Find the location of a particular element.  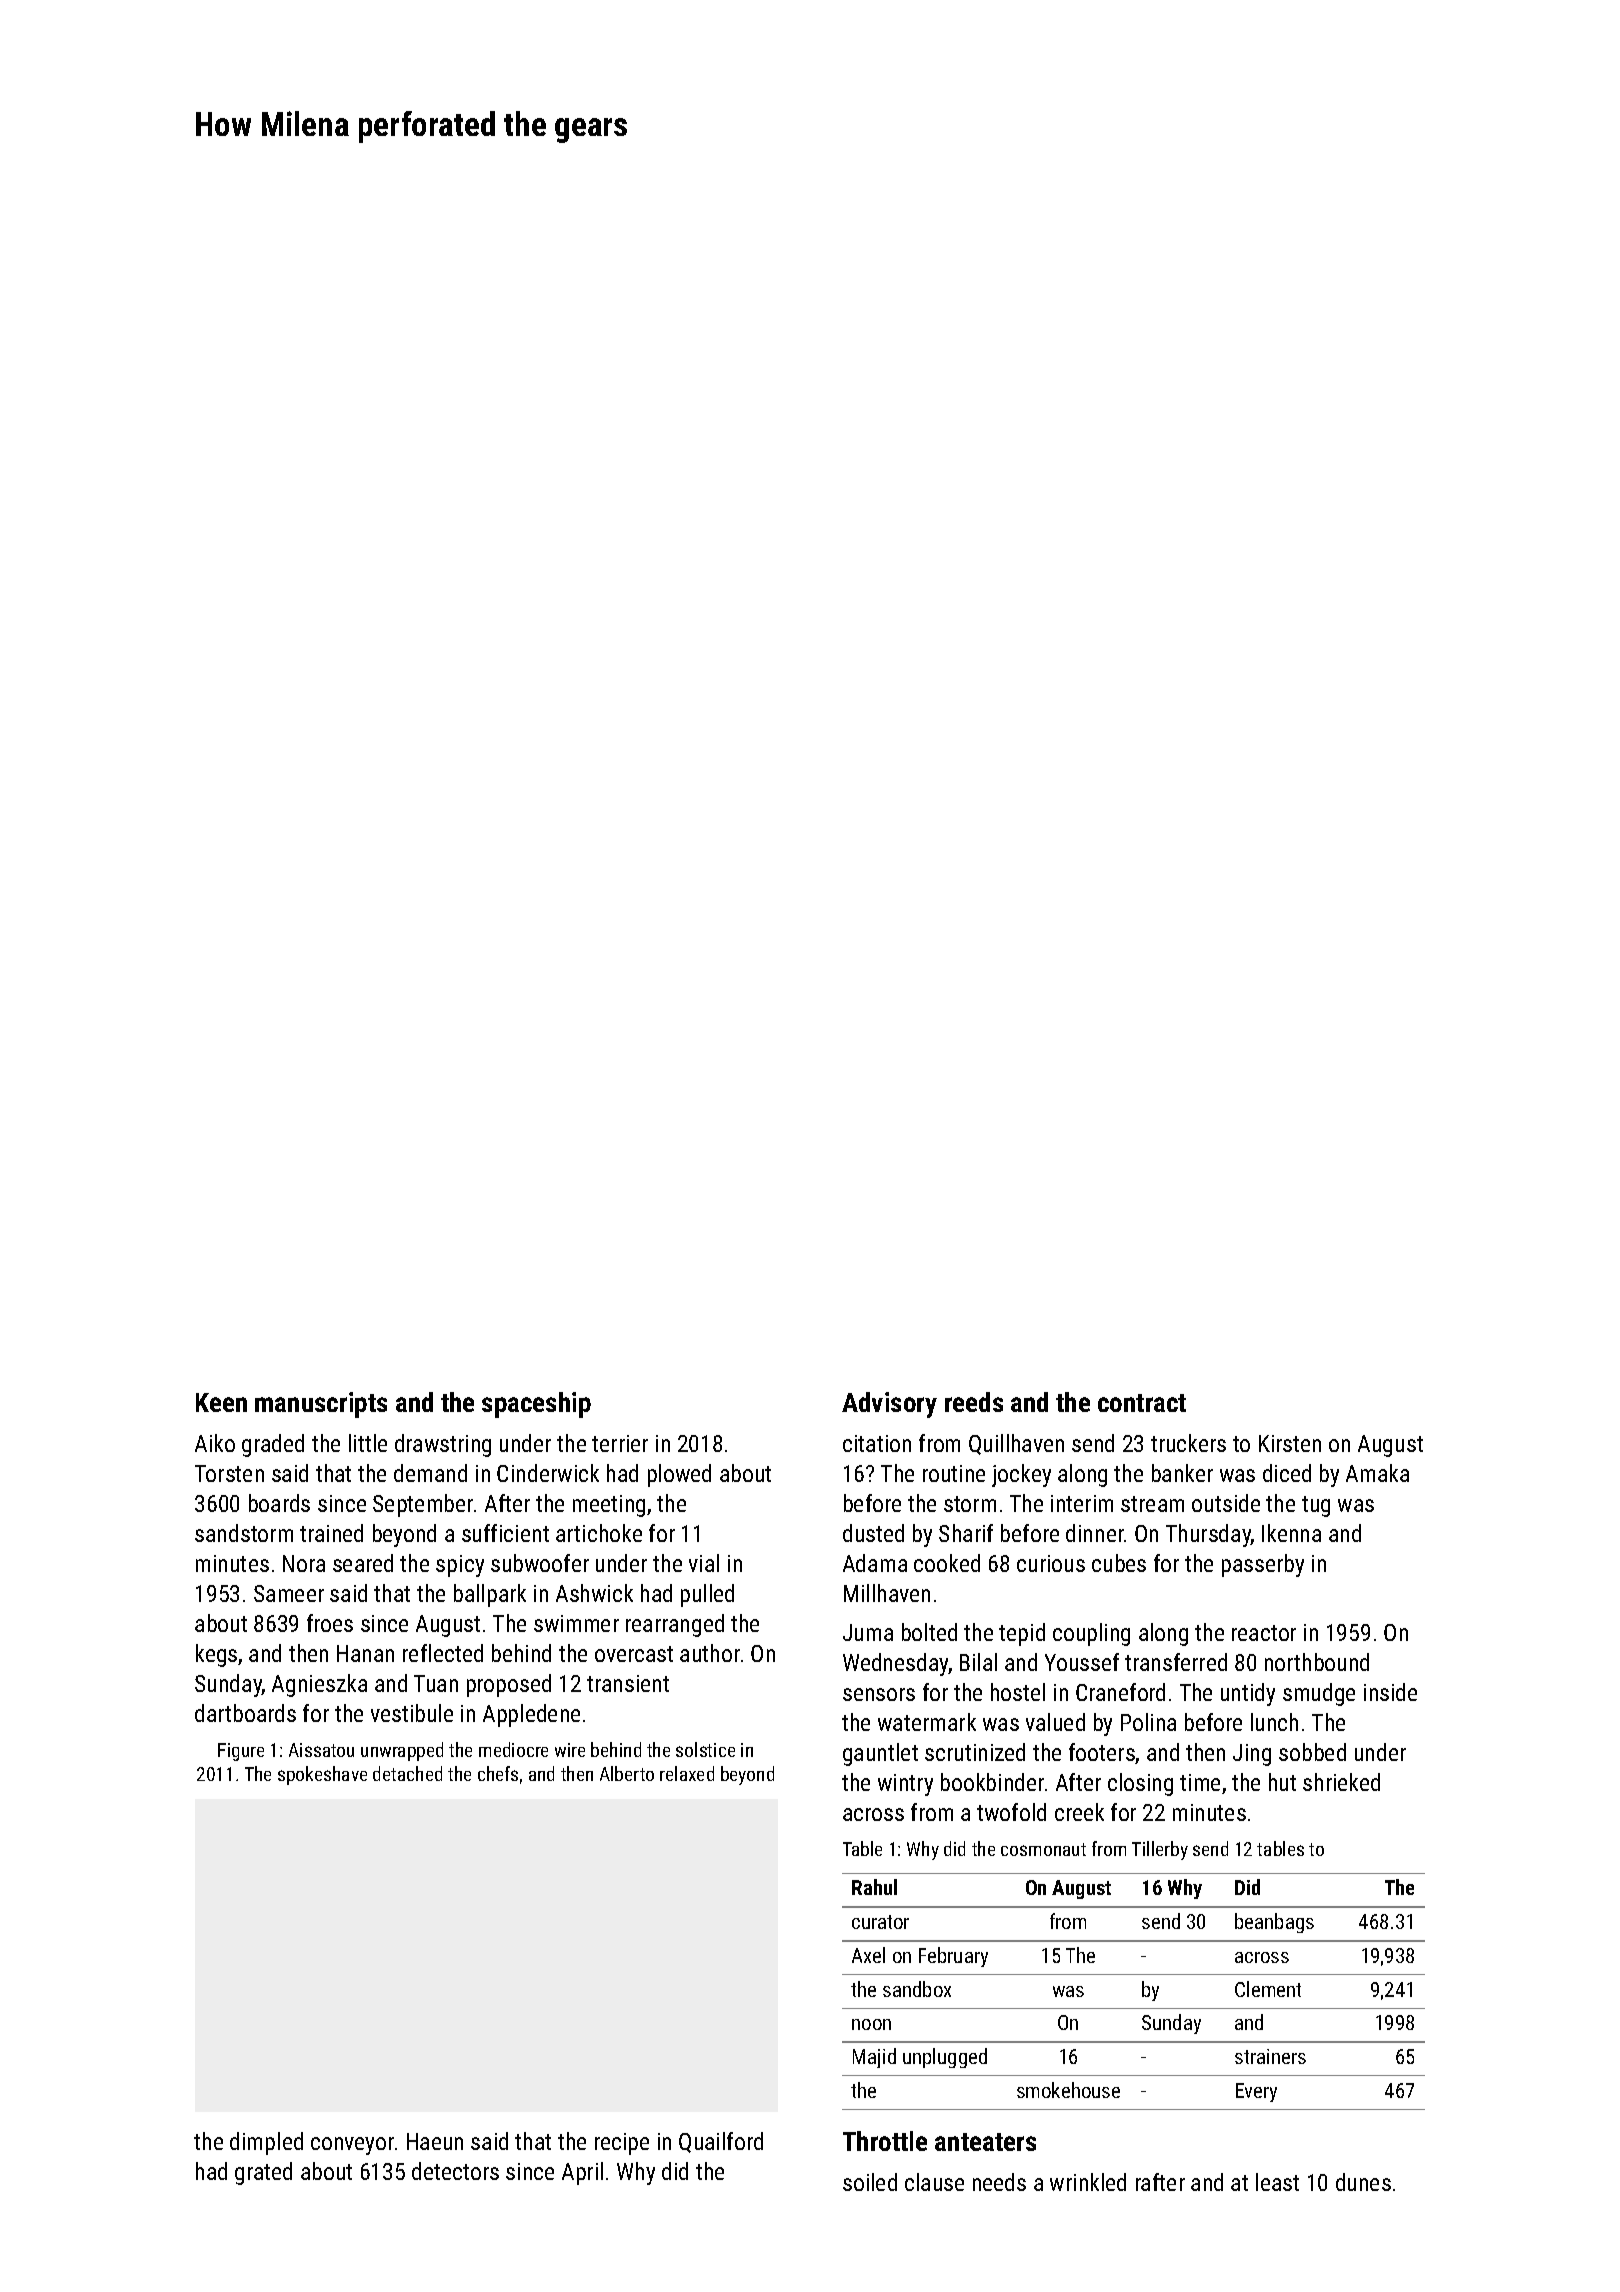

Clement is located at coordinates (1268, 1989).
